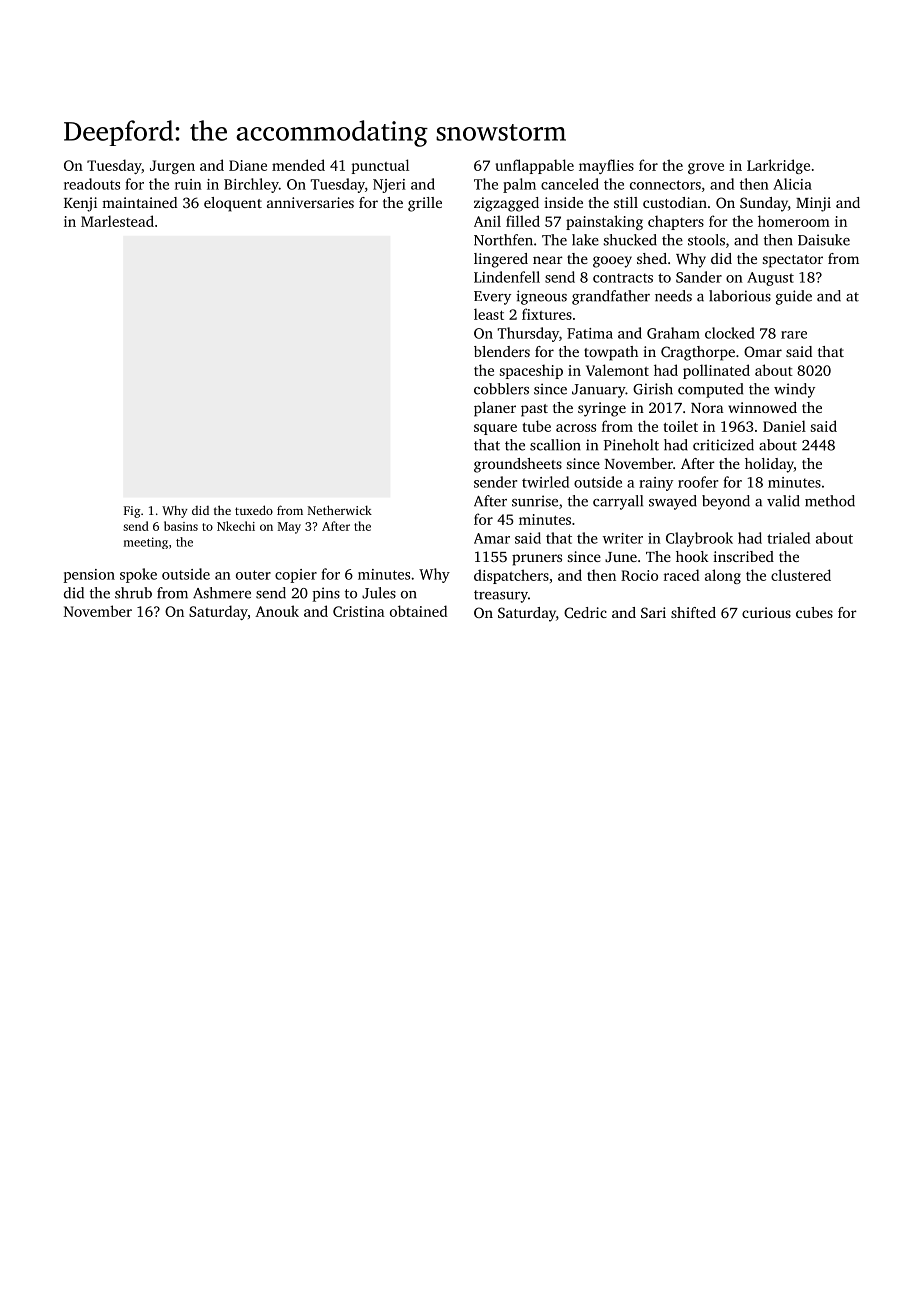 This image has width=924, height=1308. What do you see at coordinates (585, 612) in the image?
I see `Cedric` at bounding box center [585, 612].
